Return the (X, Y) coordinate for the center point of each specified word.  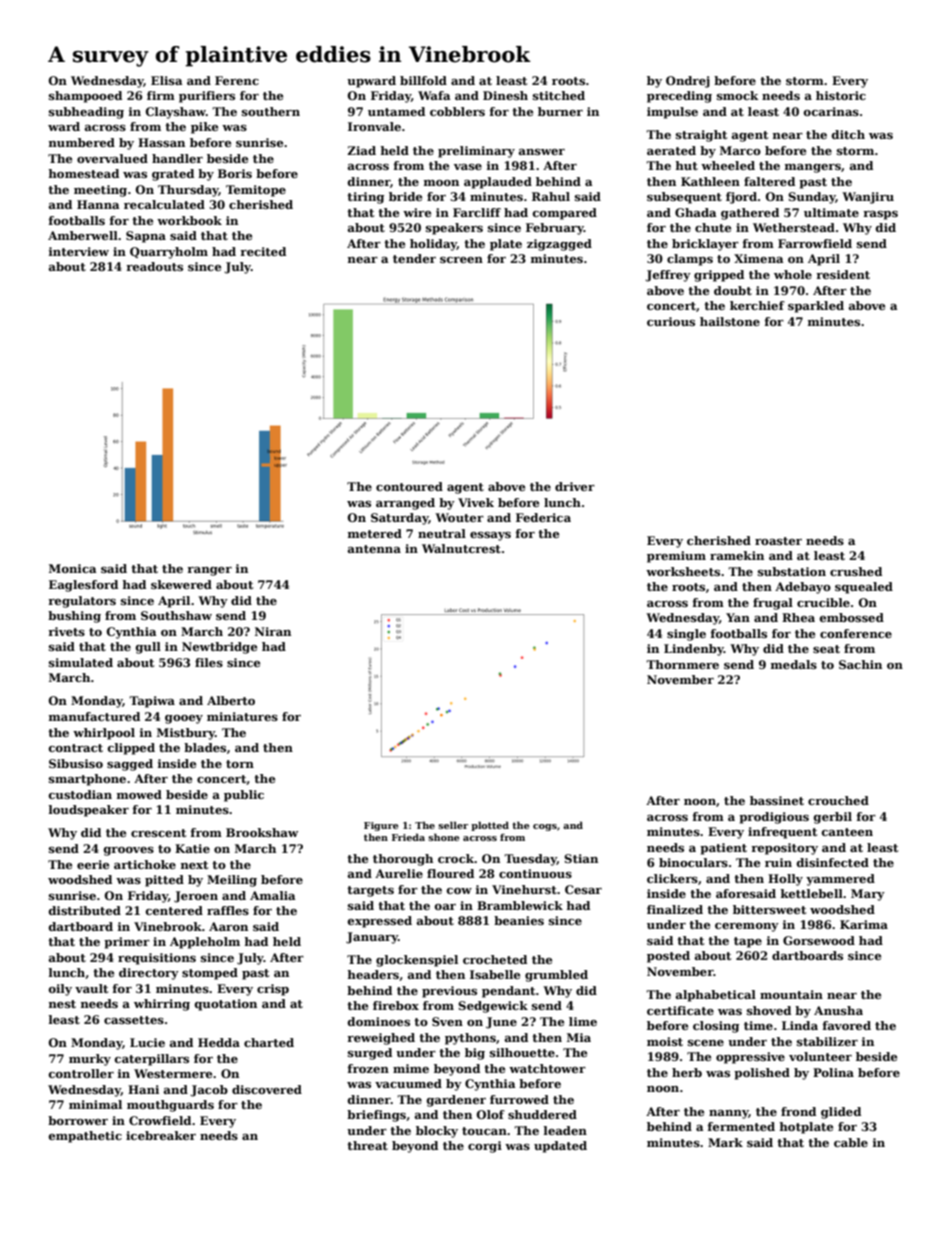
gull (148, 648)
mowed (139, 794)
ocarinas (831, 111)
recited (263, 251)
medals (794, 664)
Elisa (167, 80)
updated (560, 1147)
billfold (423, 80)
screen (461, 260)
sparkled (816, 307)
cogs (545, 827)
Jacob (209, 1091)
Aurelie (399, 873)
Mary (868, 895)
